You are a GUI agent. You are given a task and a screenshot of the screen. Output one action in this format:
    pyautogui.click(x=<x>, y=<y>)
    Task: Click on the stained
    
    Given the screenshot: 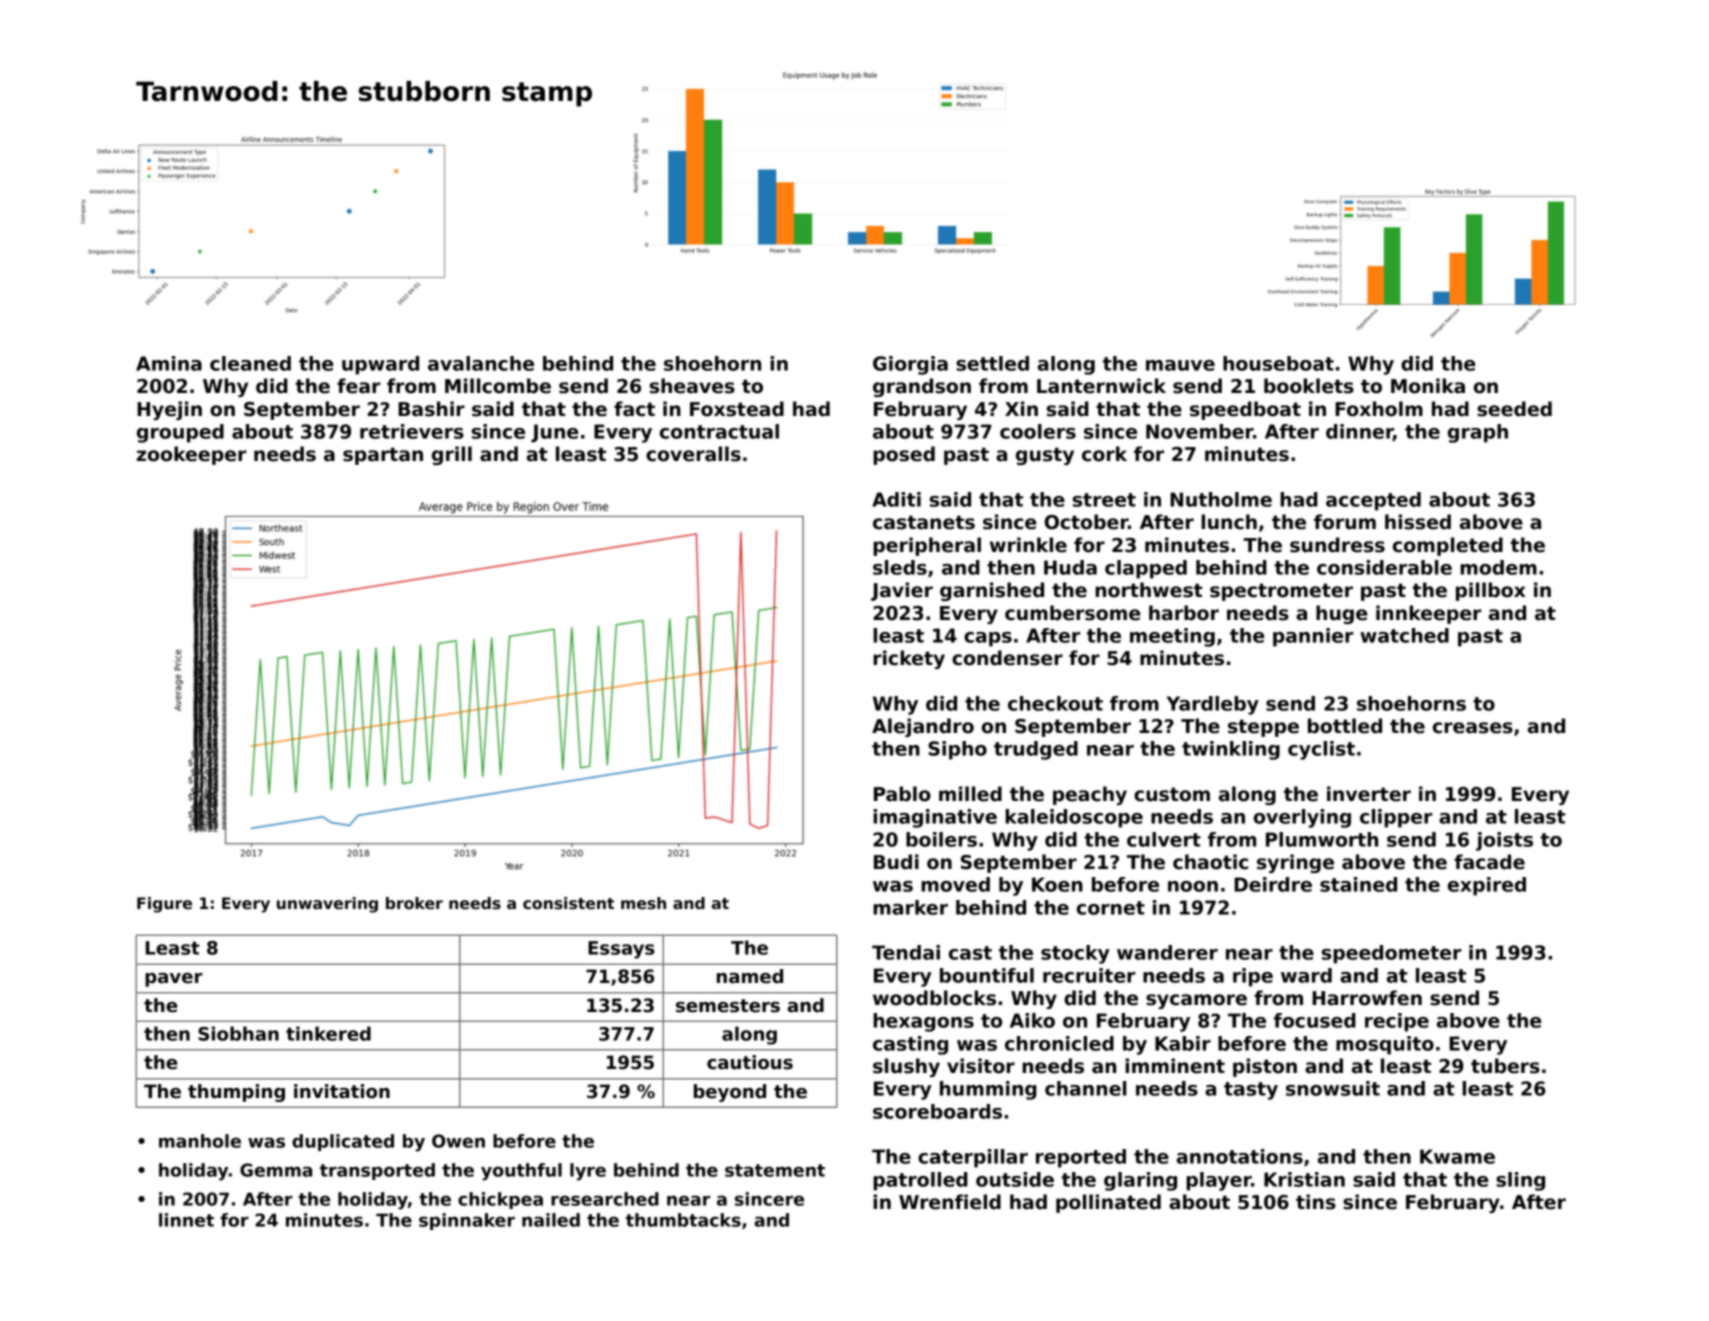 What is the action you would take?
    pyautogui.click(x=1358, y=884)
